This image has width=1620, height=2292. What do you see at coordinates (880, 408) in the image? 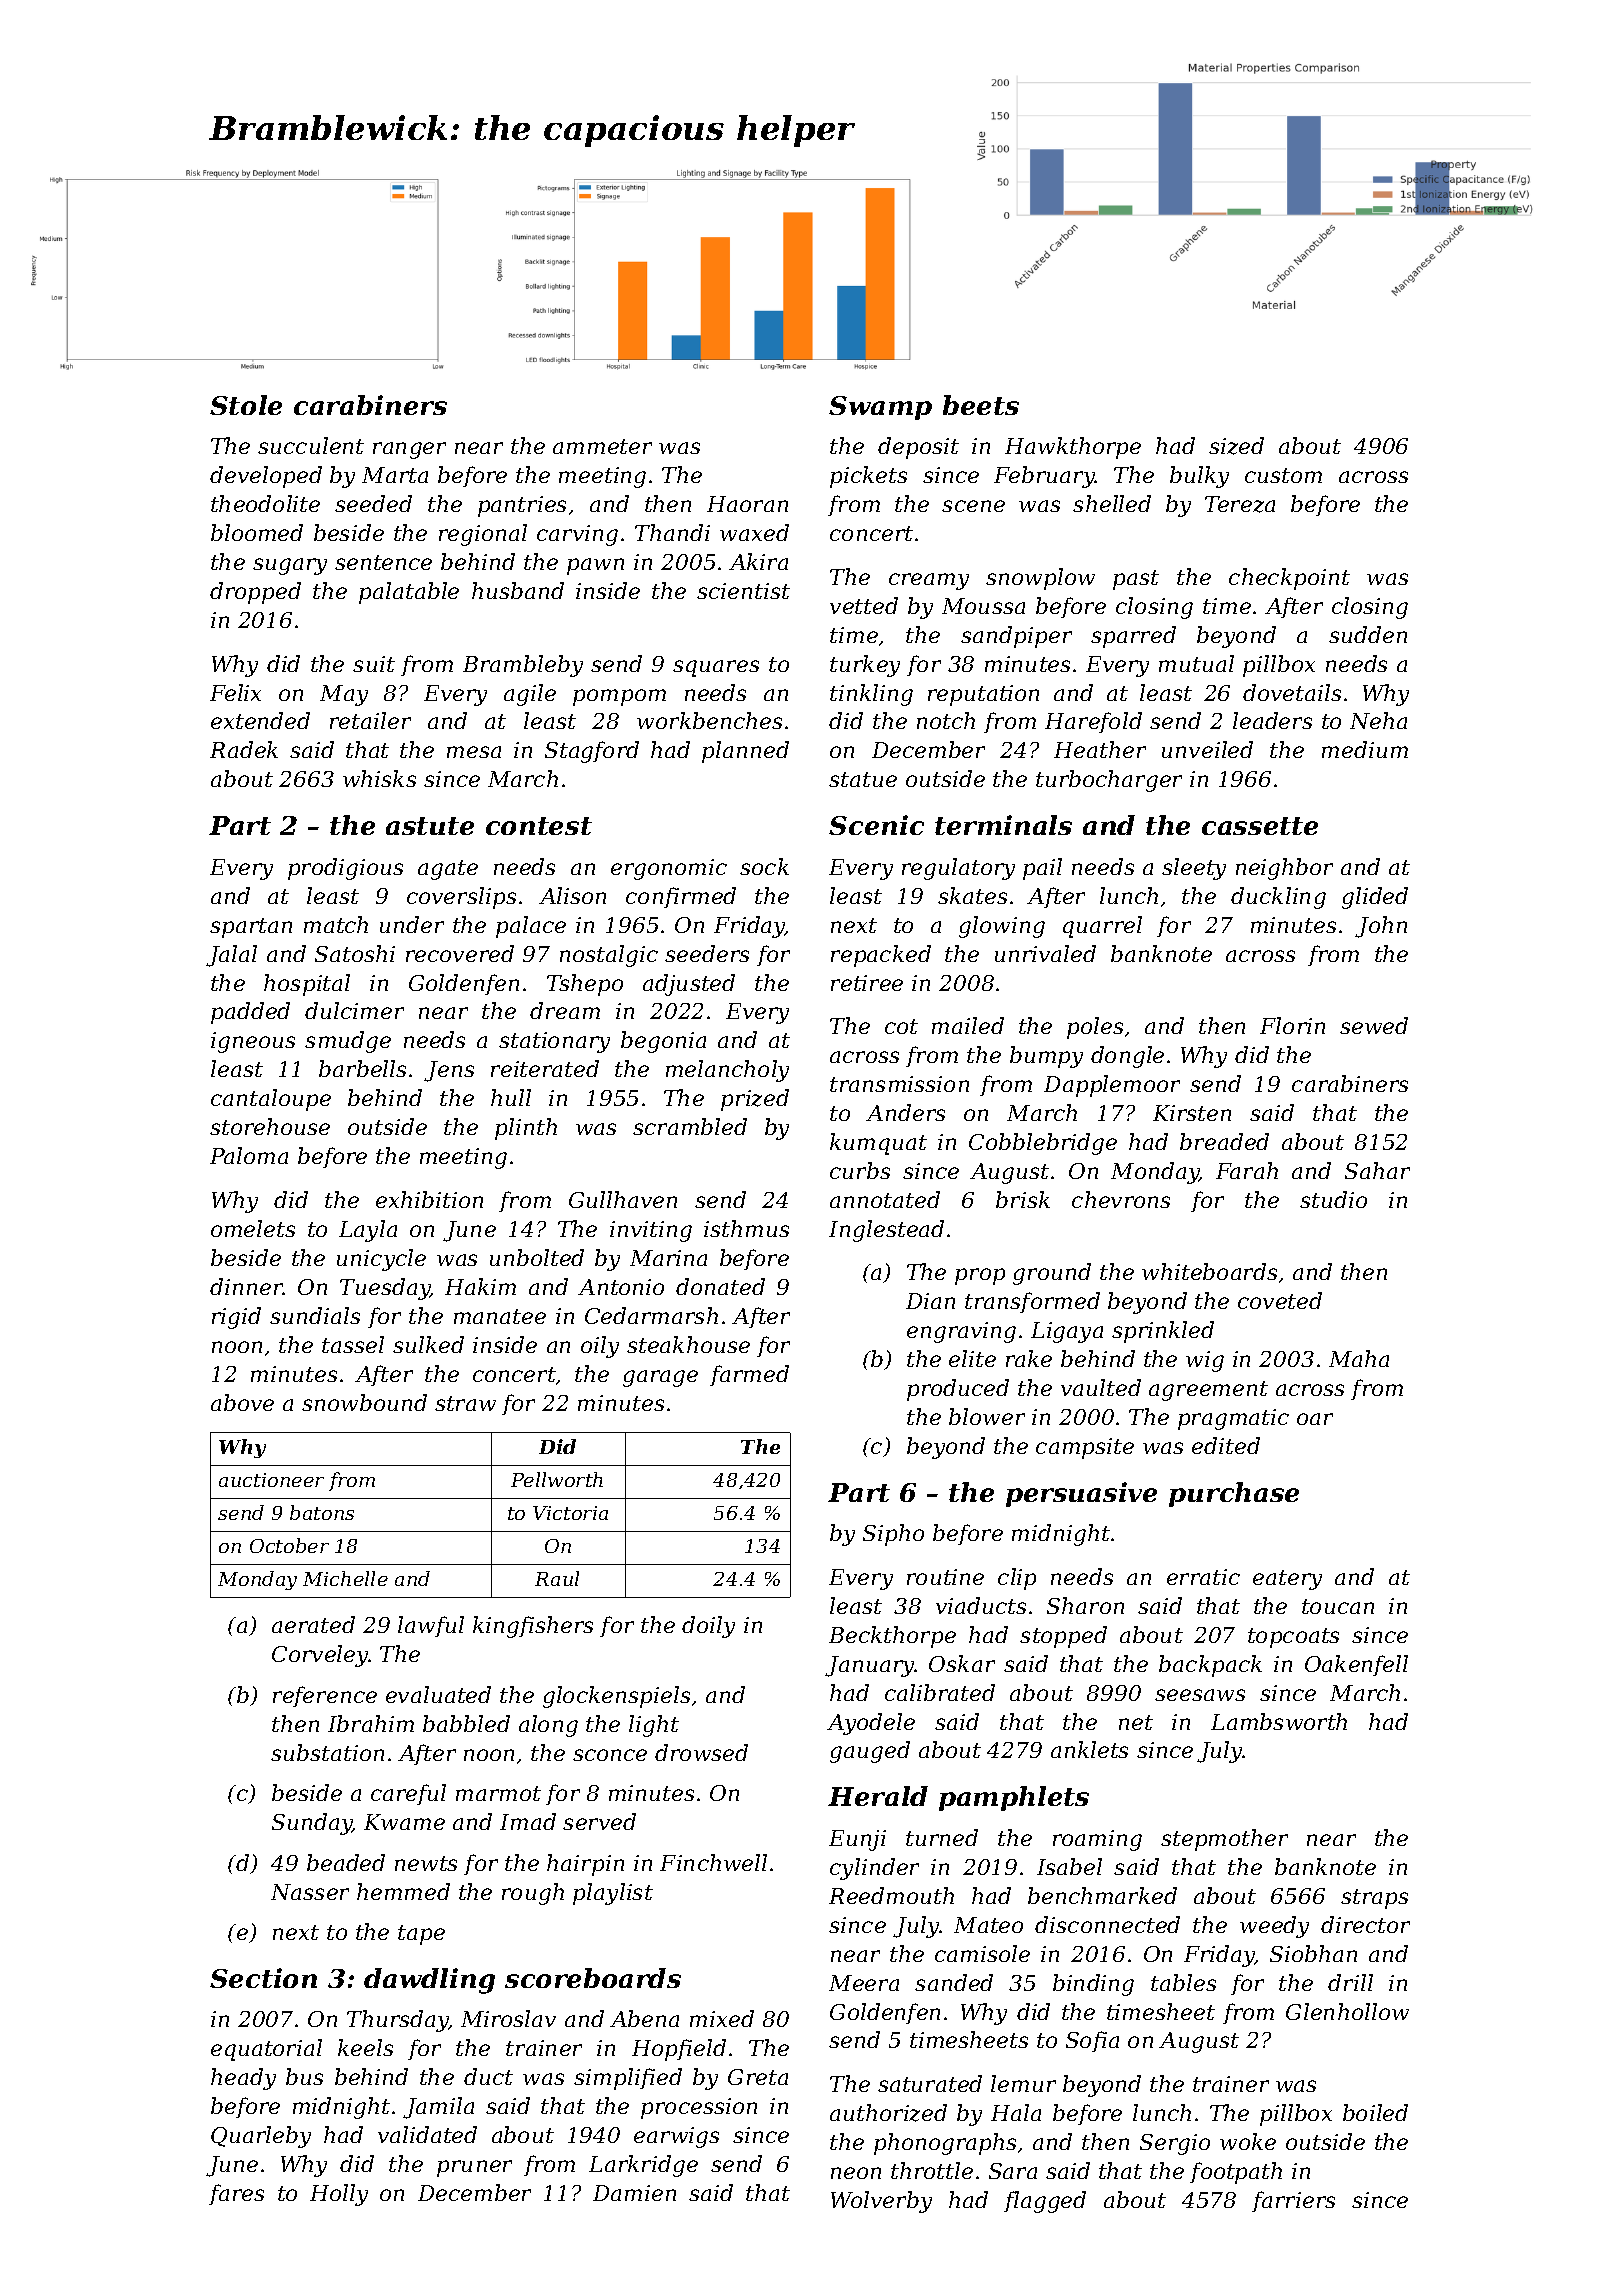
I see `Swamp` at bounding box center [880, 408].
